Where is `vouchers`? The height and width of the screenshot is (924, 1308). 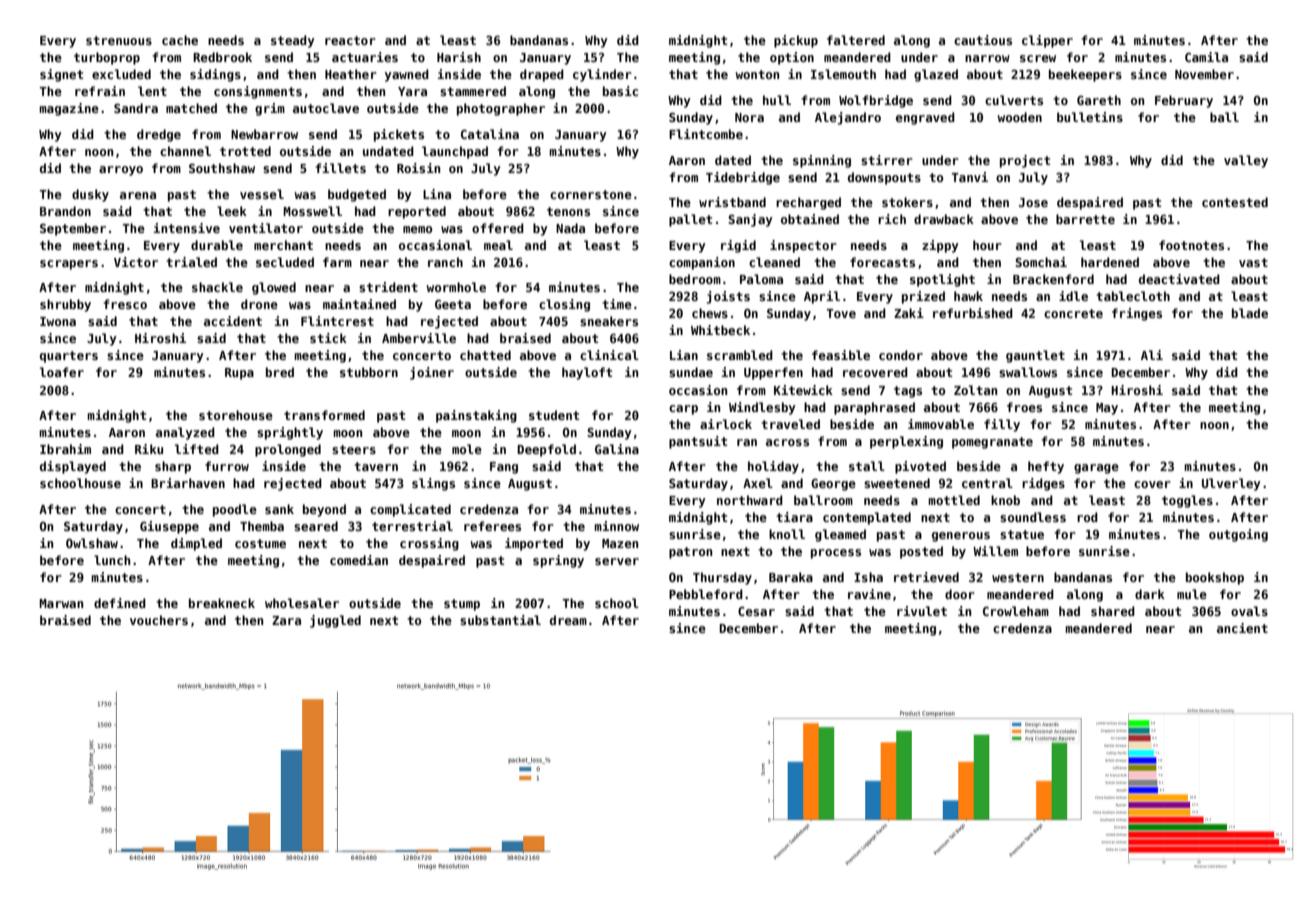 vouchers is located at coordinates (159, 620).
